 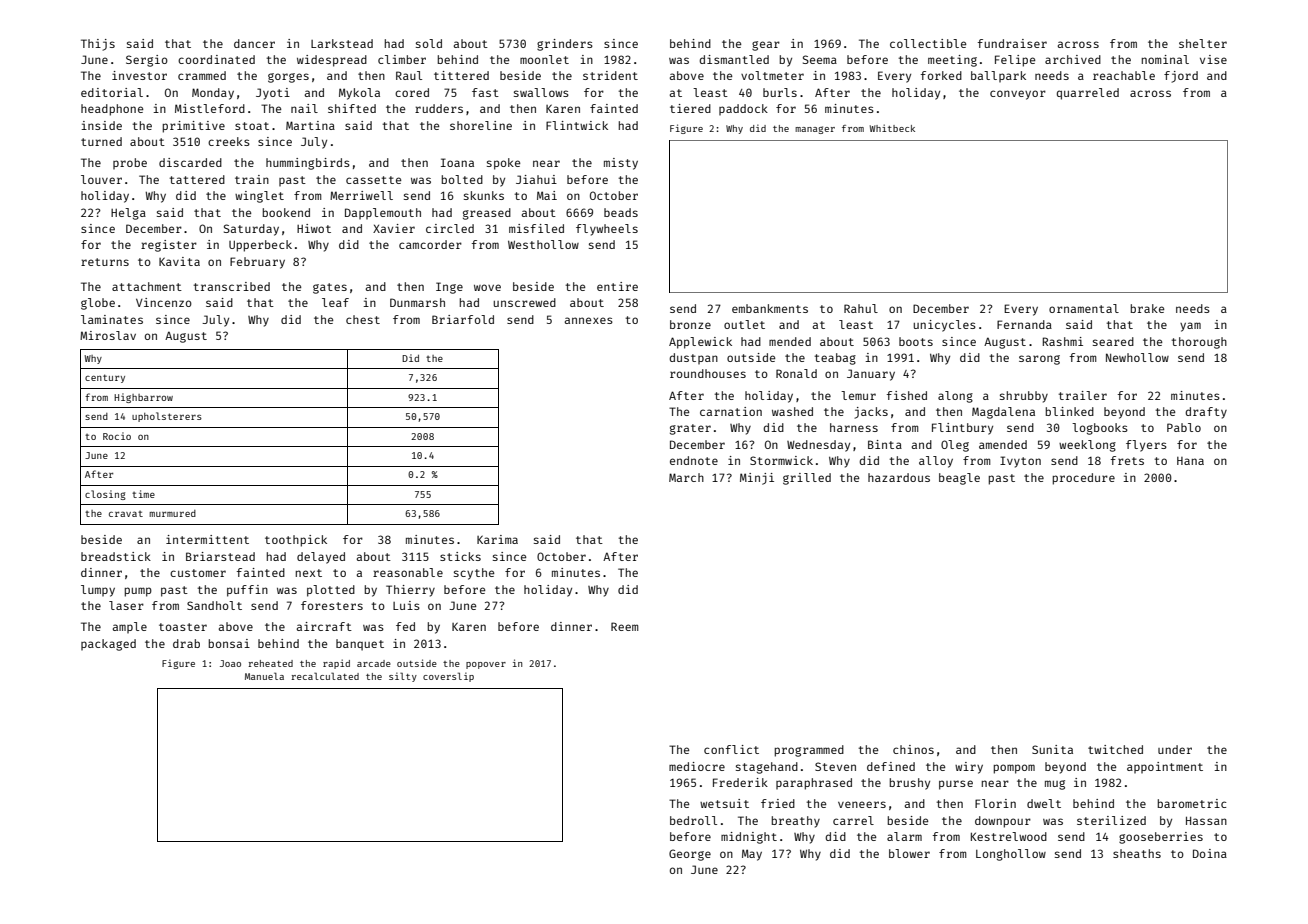 I want to click on Thijs, so click(x=98, y=45).
